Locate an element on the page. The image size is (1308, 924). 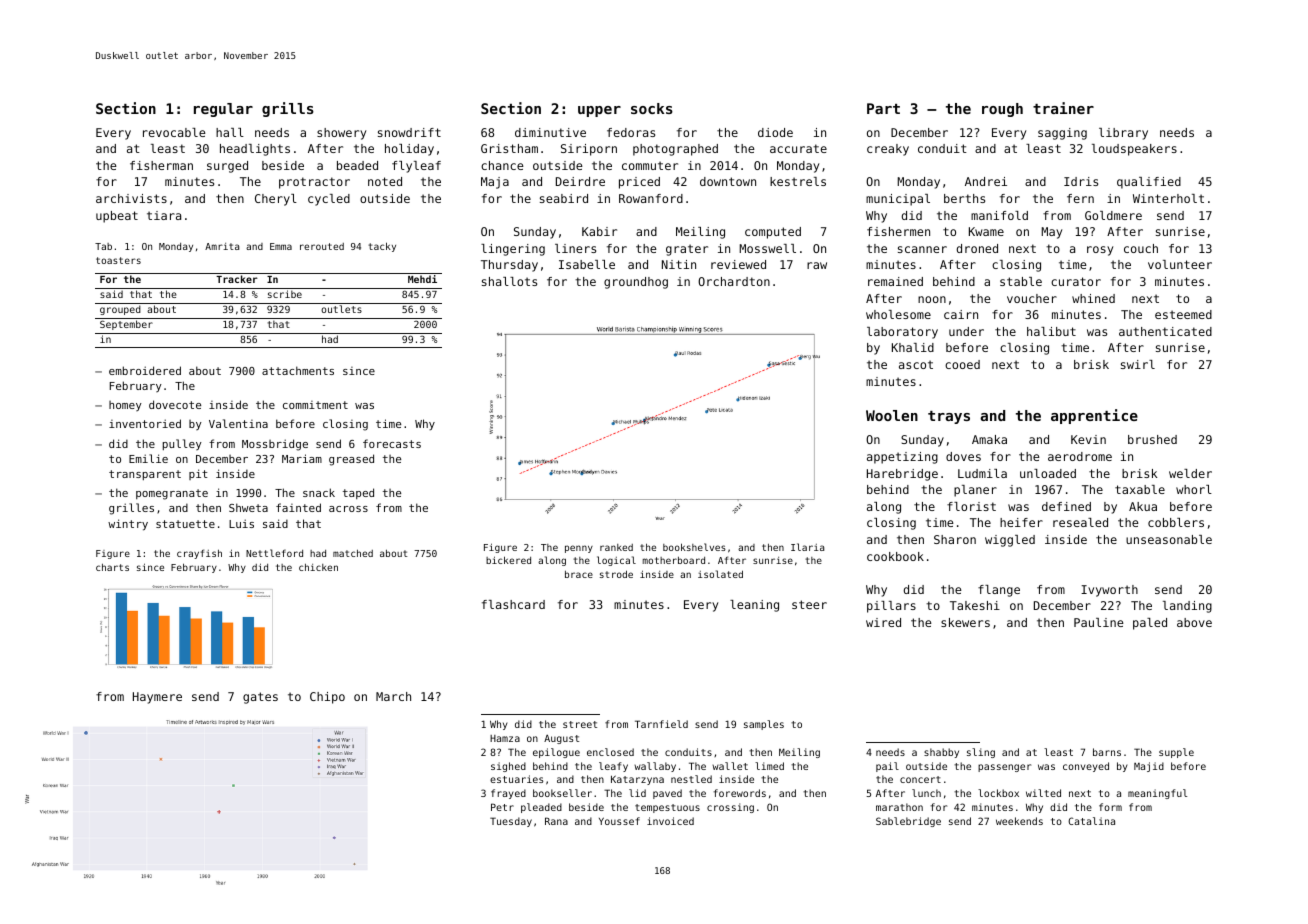
forecasts is located at coordinates (392, 443).
